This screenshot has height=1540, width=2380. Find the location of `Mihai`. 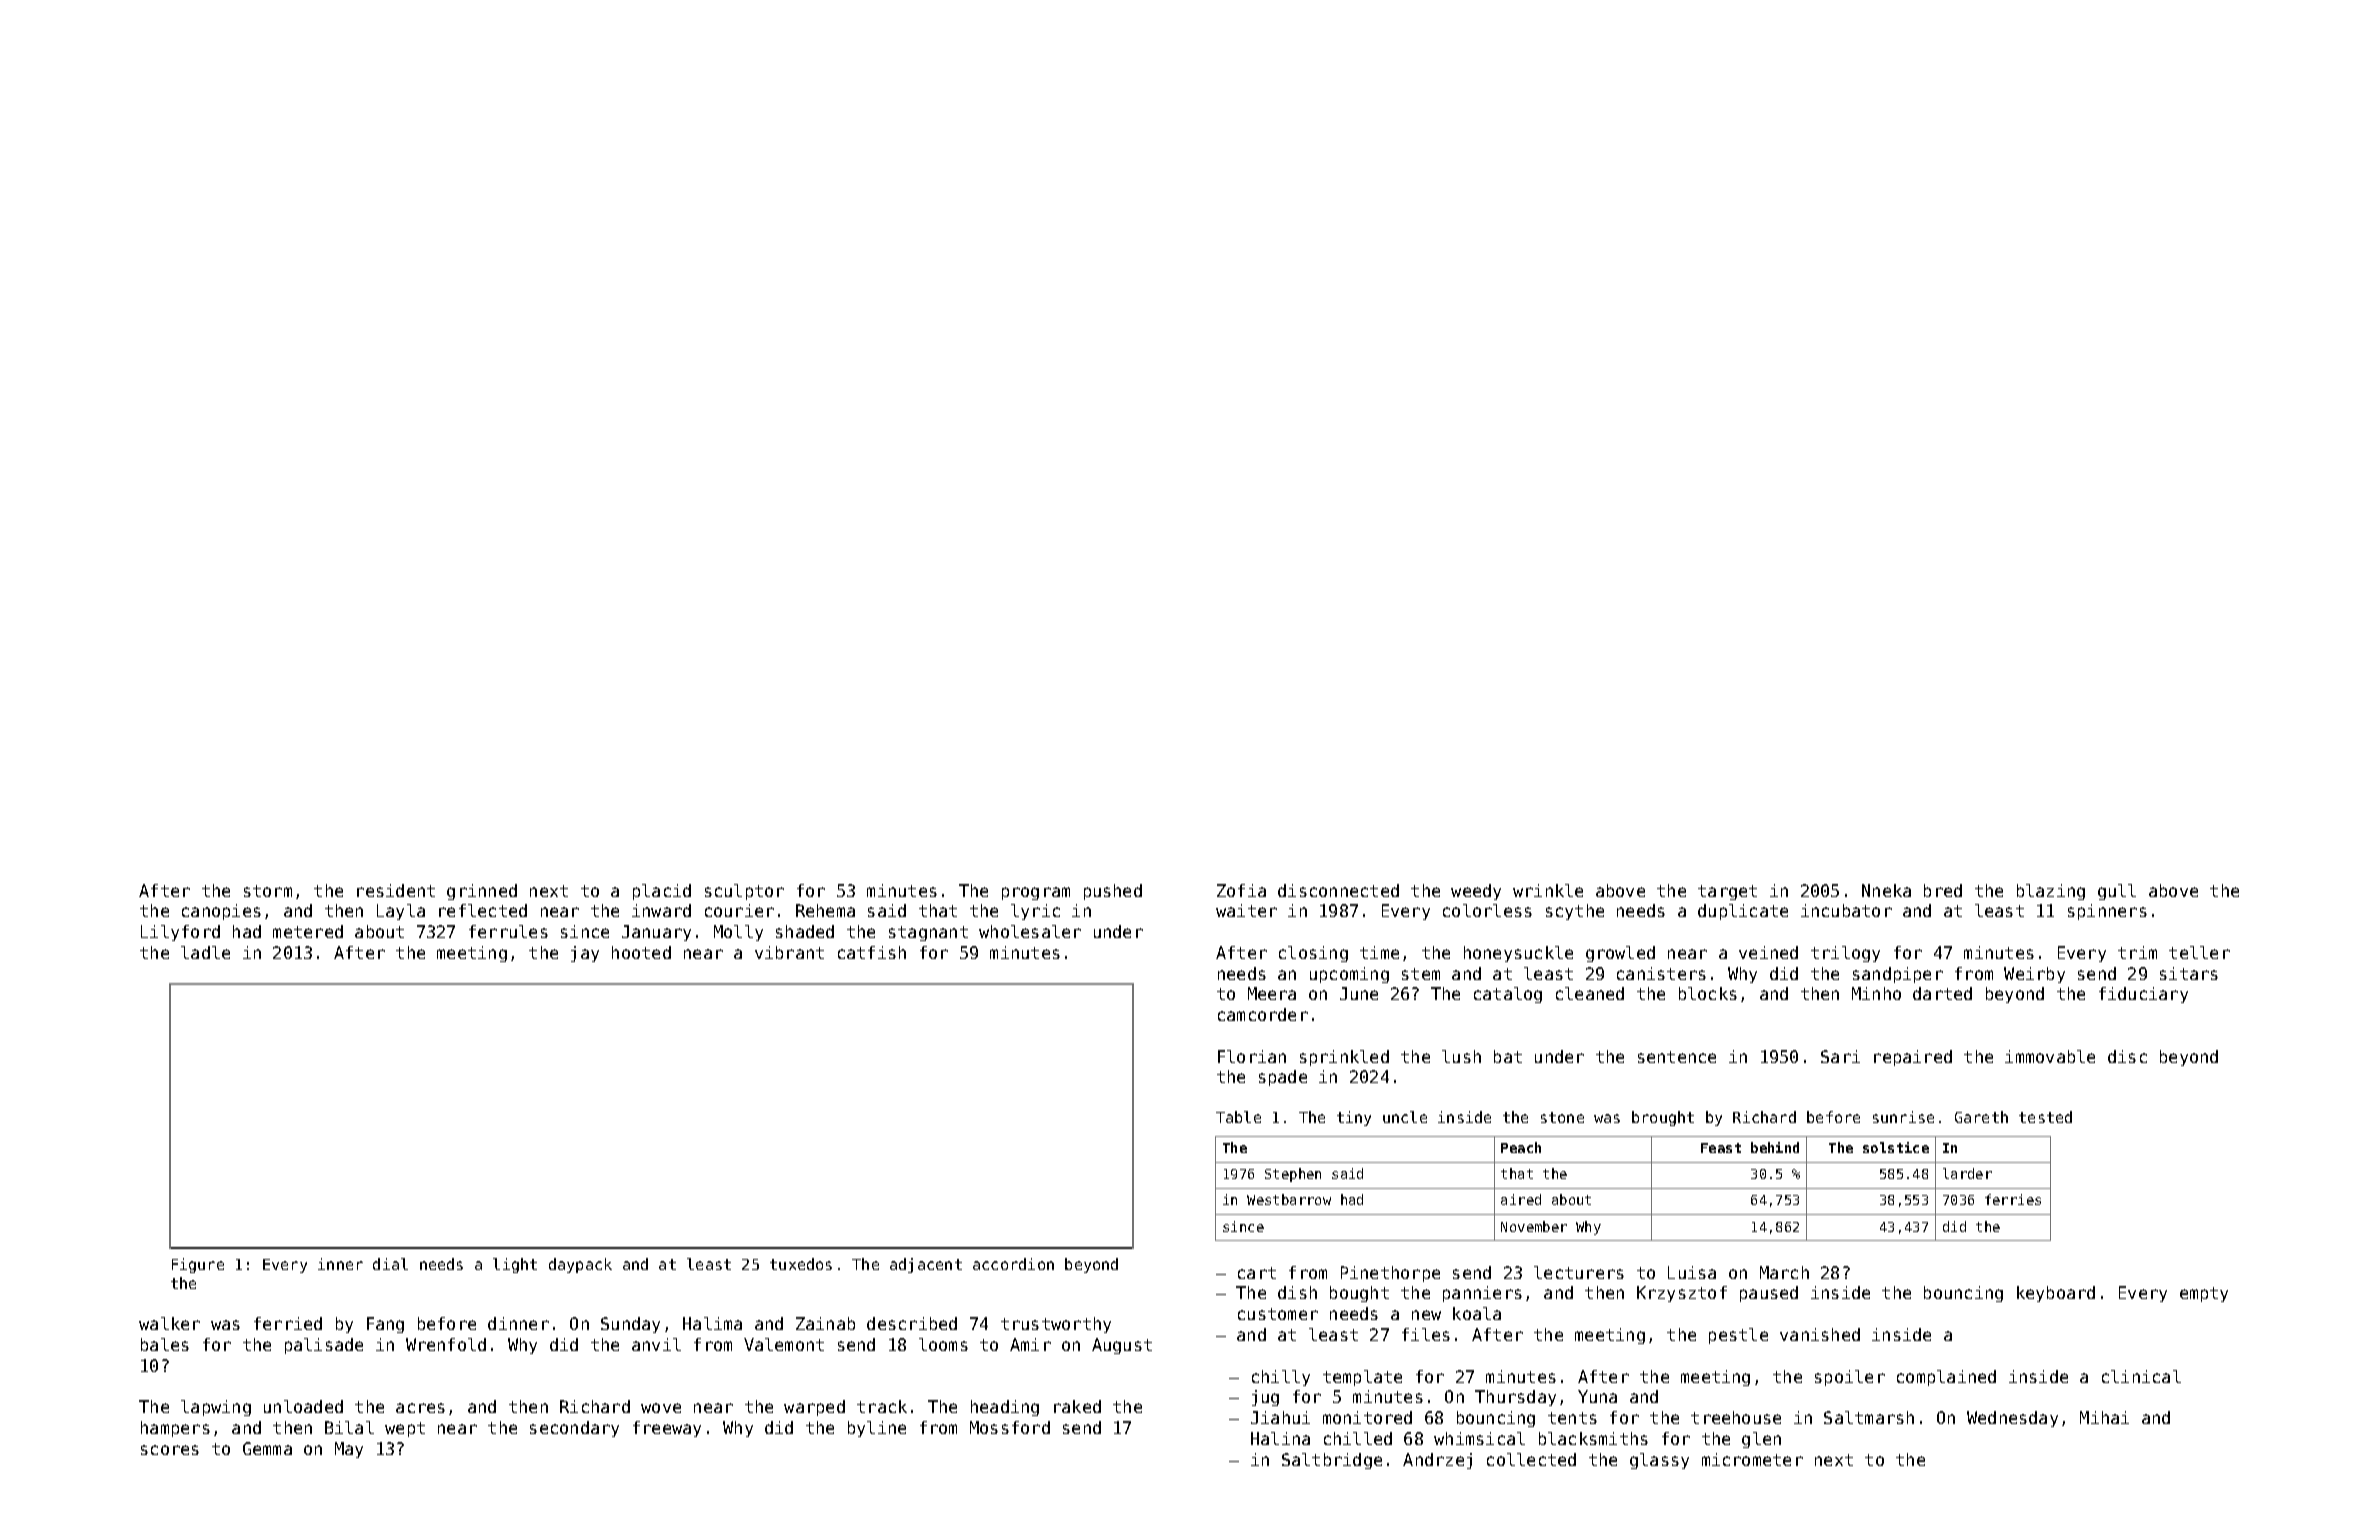

Mihai is located at coordinates (2104, 1417).
